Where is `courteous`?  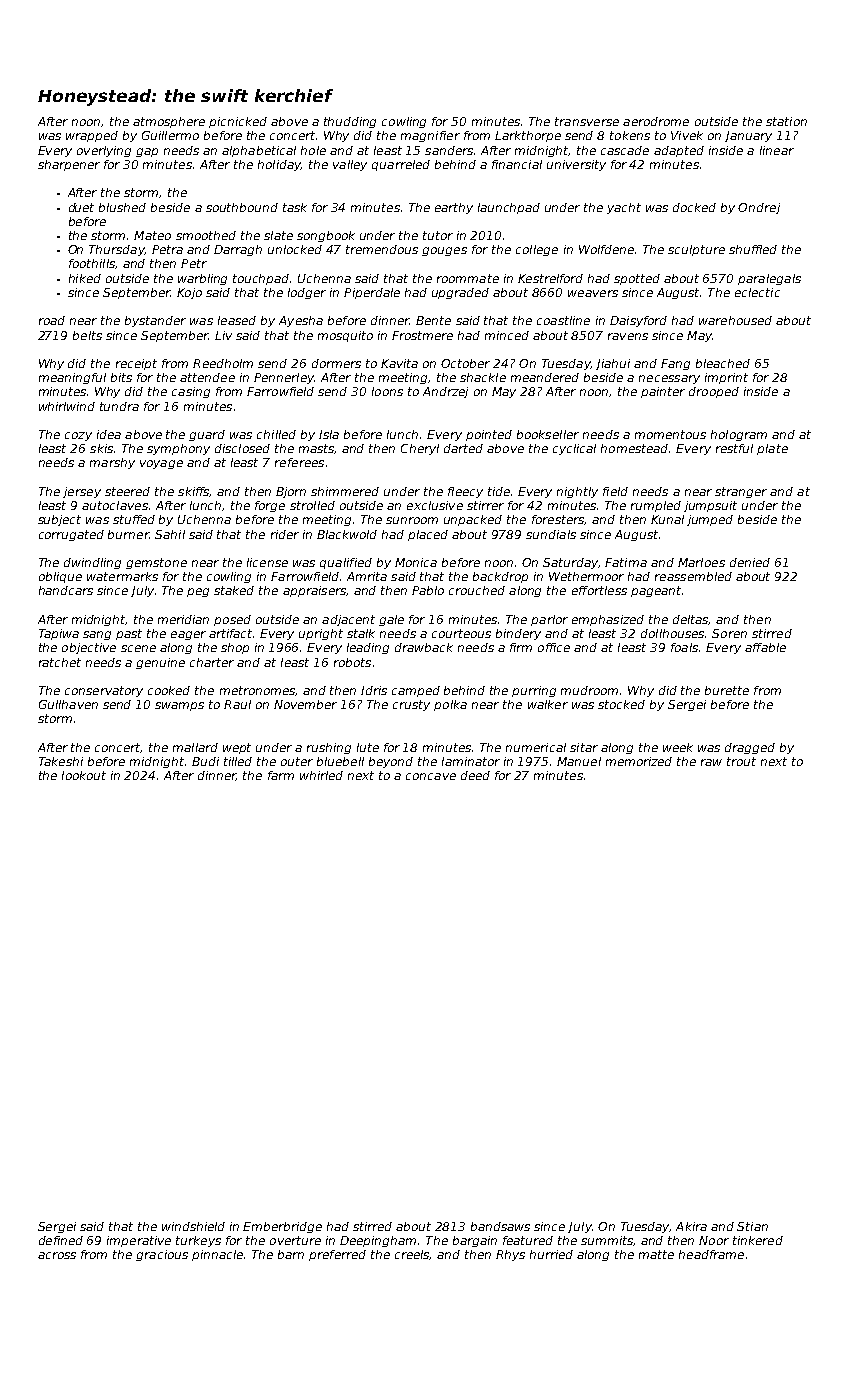
courteous is located at coordinates (461, 633).
